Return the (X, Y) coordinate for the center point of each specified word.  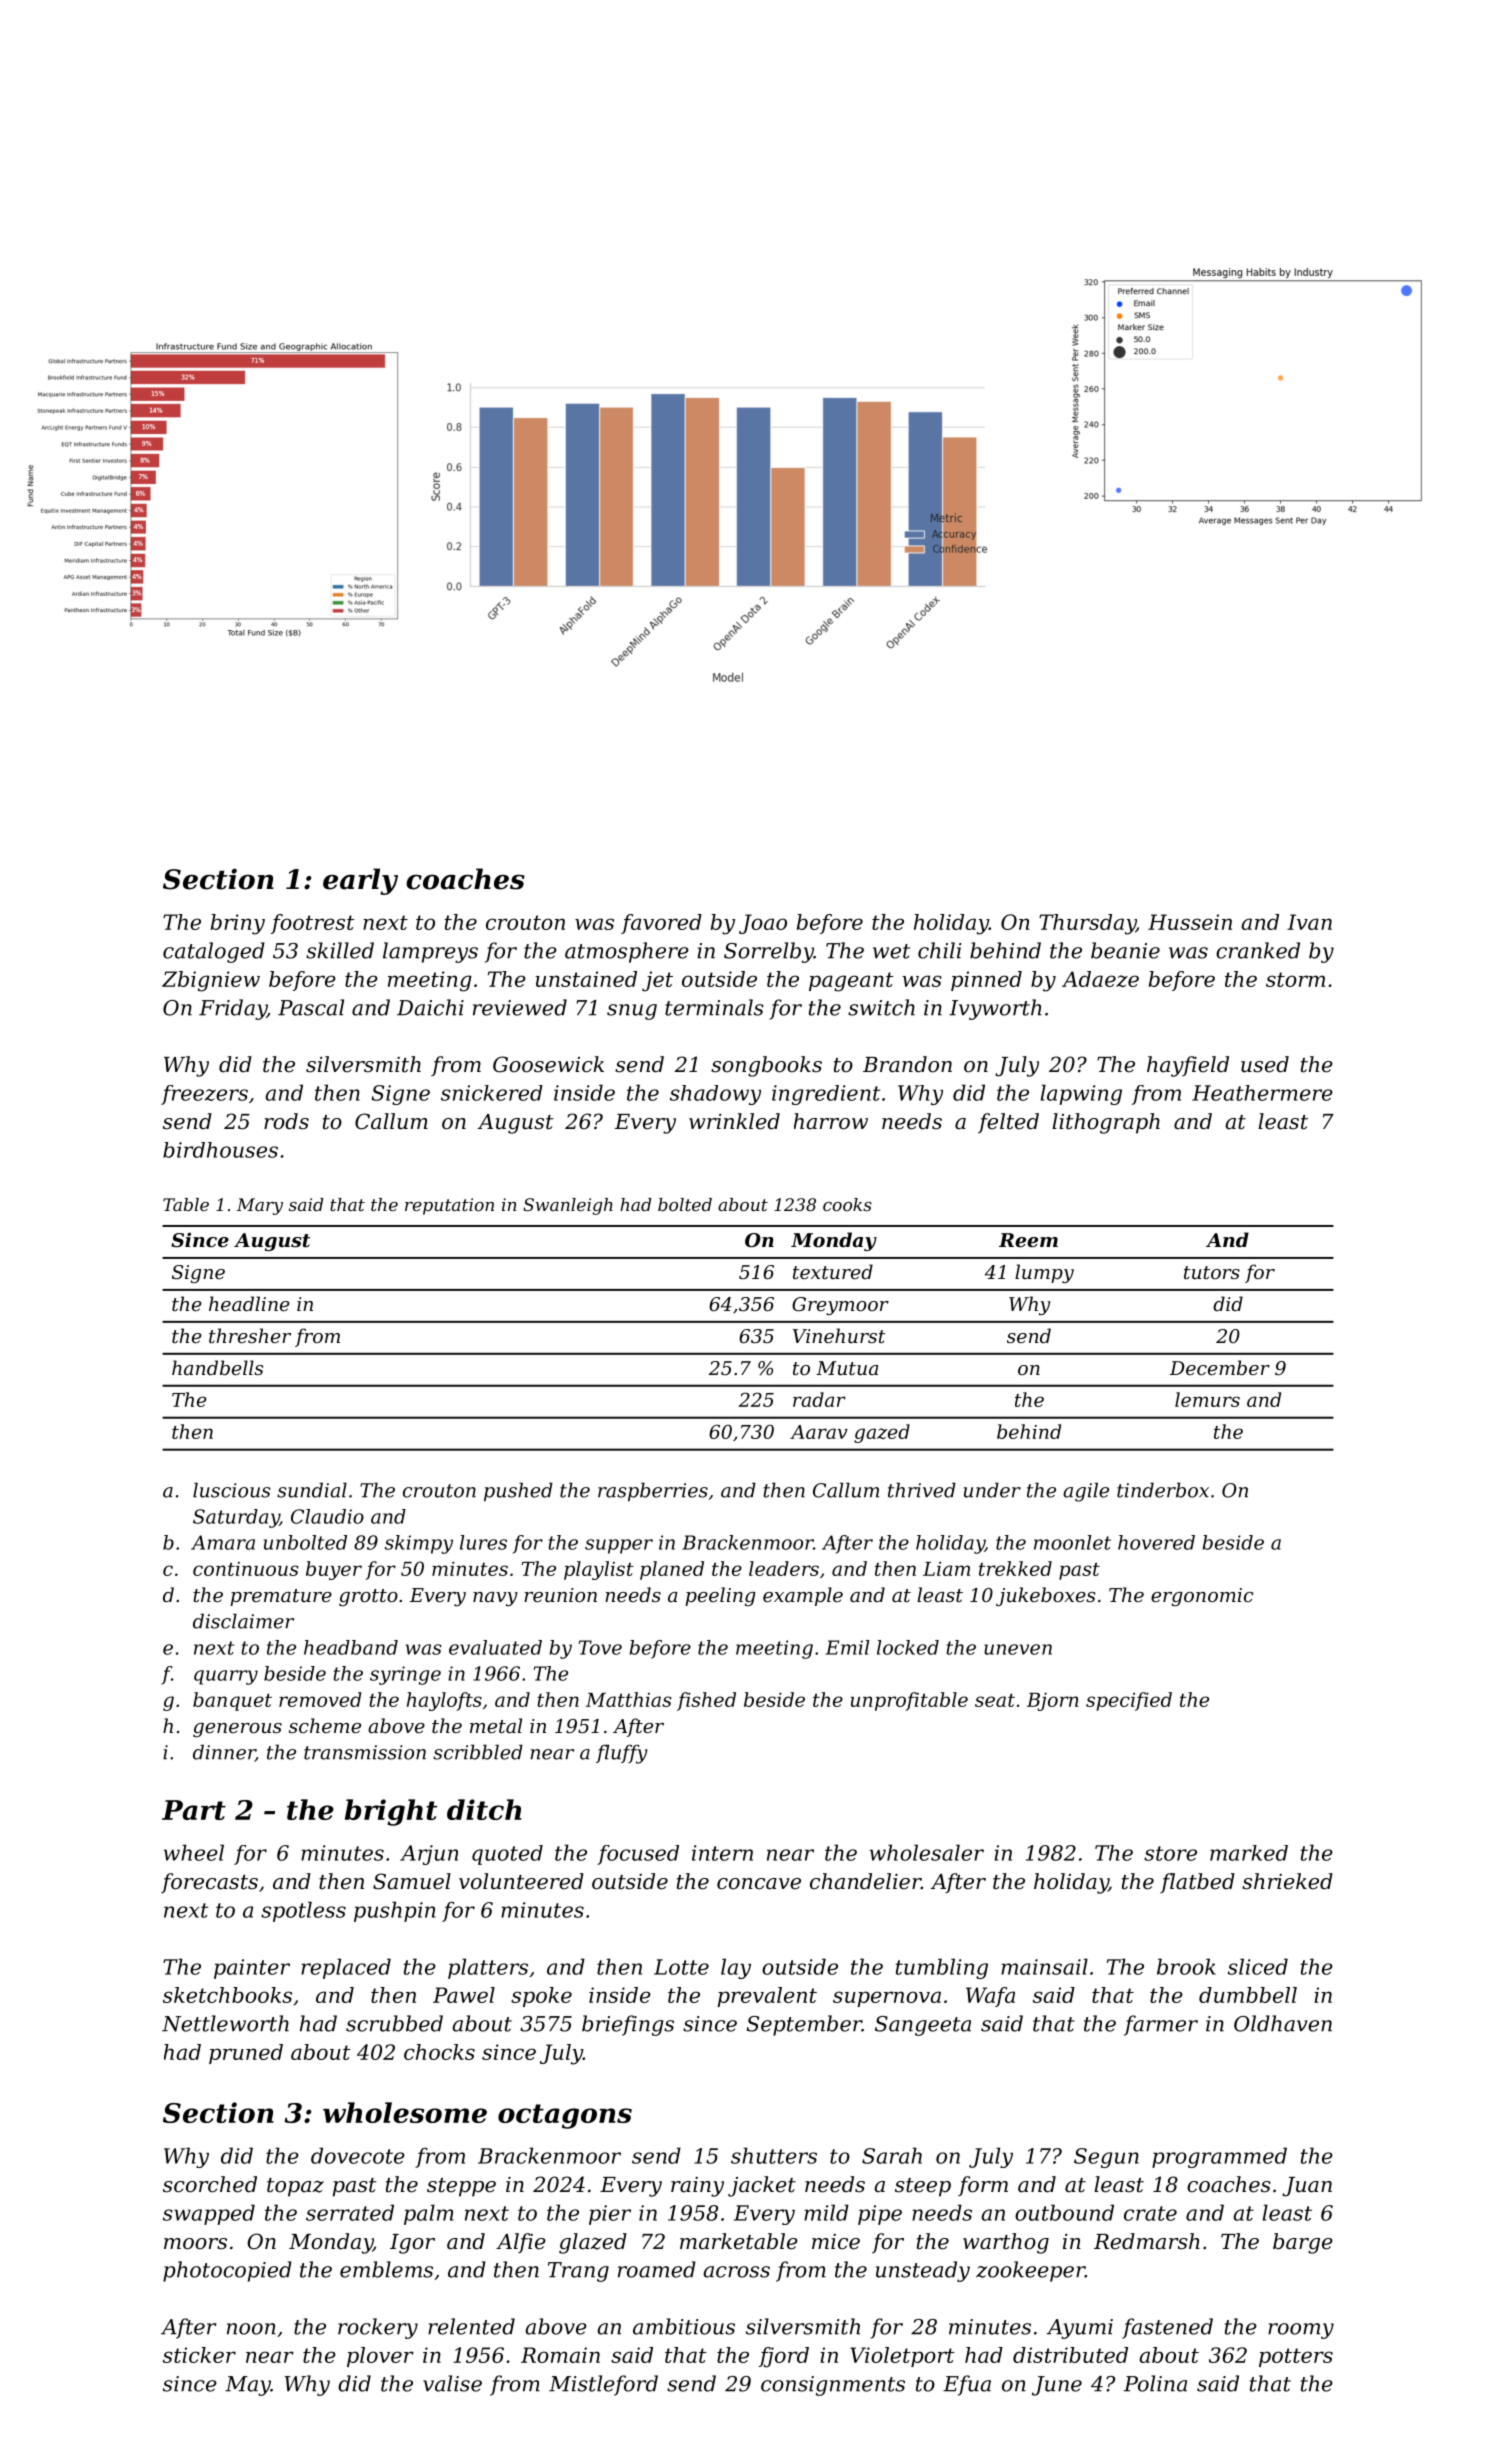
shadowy (715, 1095)
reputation (449, 1206)
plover (380, 2357)
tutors (1212, 1272)
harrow (831, 1121)
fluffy (622, 1754)
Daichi (430, 1007)
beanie (1125, 950)
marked (1249, 1853)
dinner (224, 1753)
